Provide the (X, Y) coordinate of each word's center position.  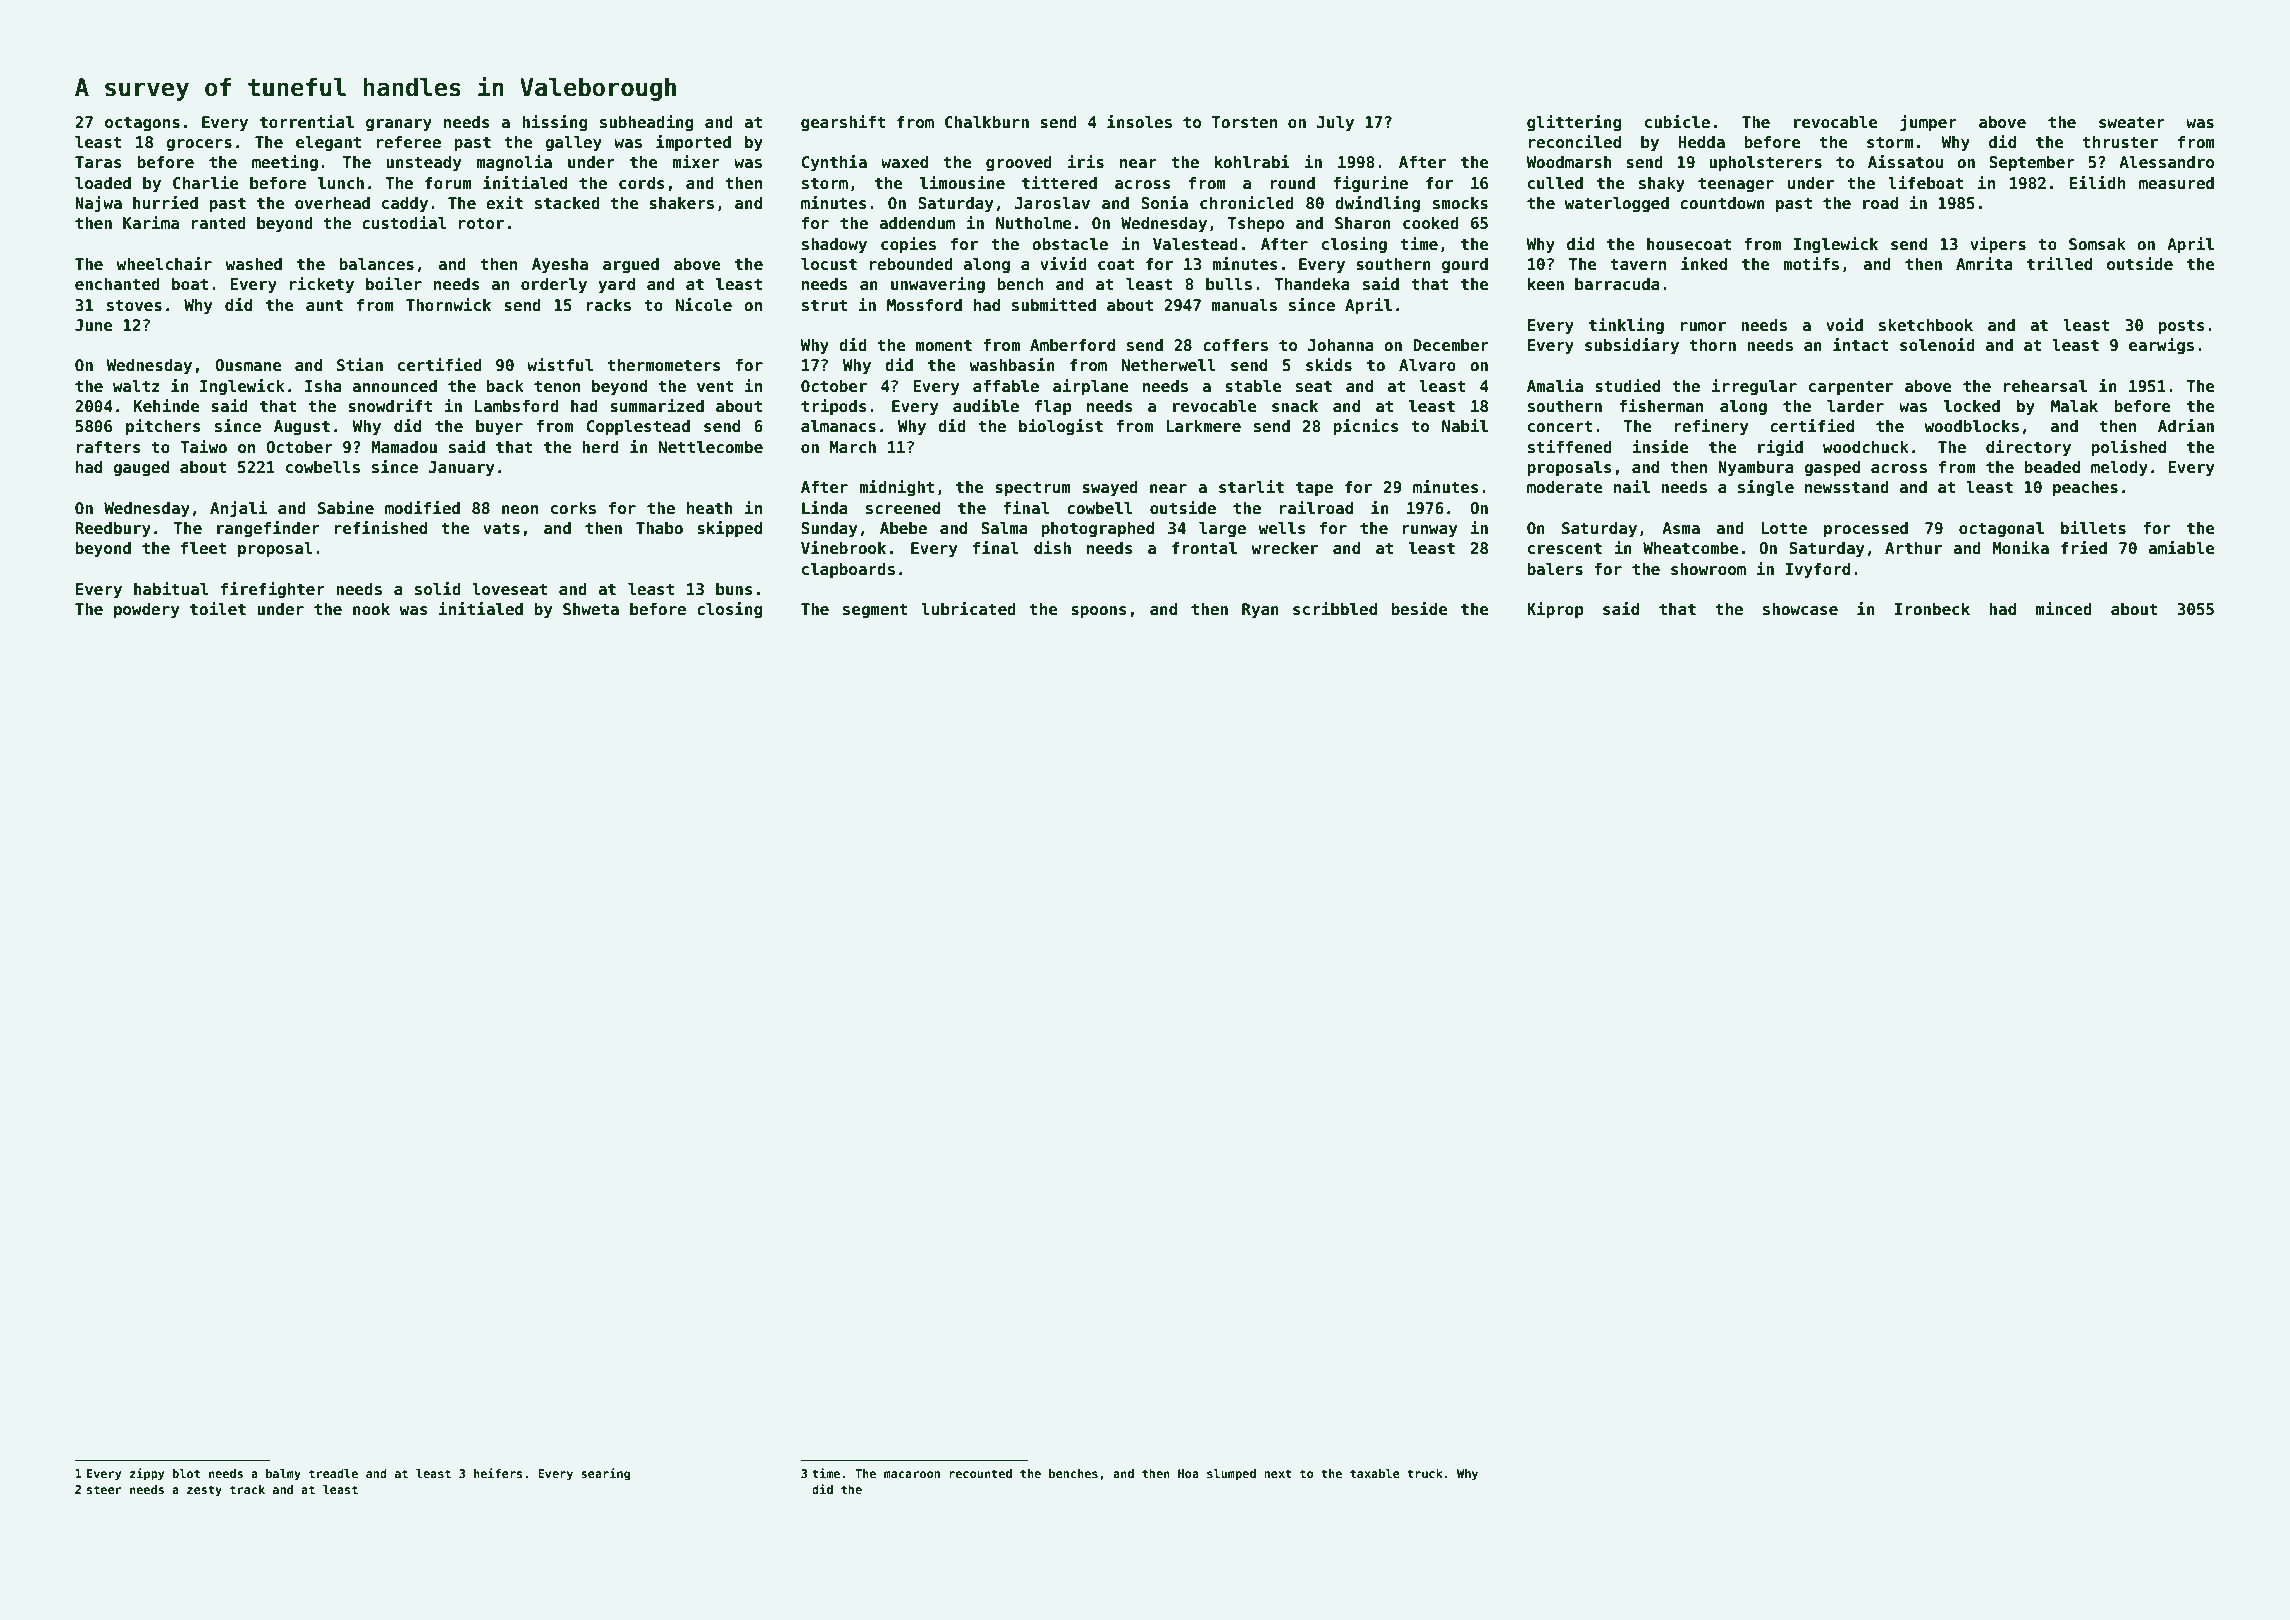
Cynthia (834, 163)
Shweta (591, 609)
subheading (646, 123)
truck (1425, 1473)
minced (2064, 609)
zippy (147, 1474)
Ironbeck (1932, 609)
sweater (2132, 123)
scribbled (1335, 609)
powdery (147, 611)
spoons (1099, 612)
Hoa (1188, 1473)
